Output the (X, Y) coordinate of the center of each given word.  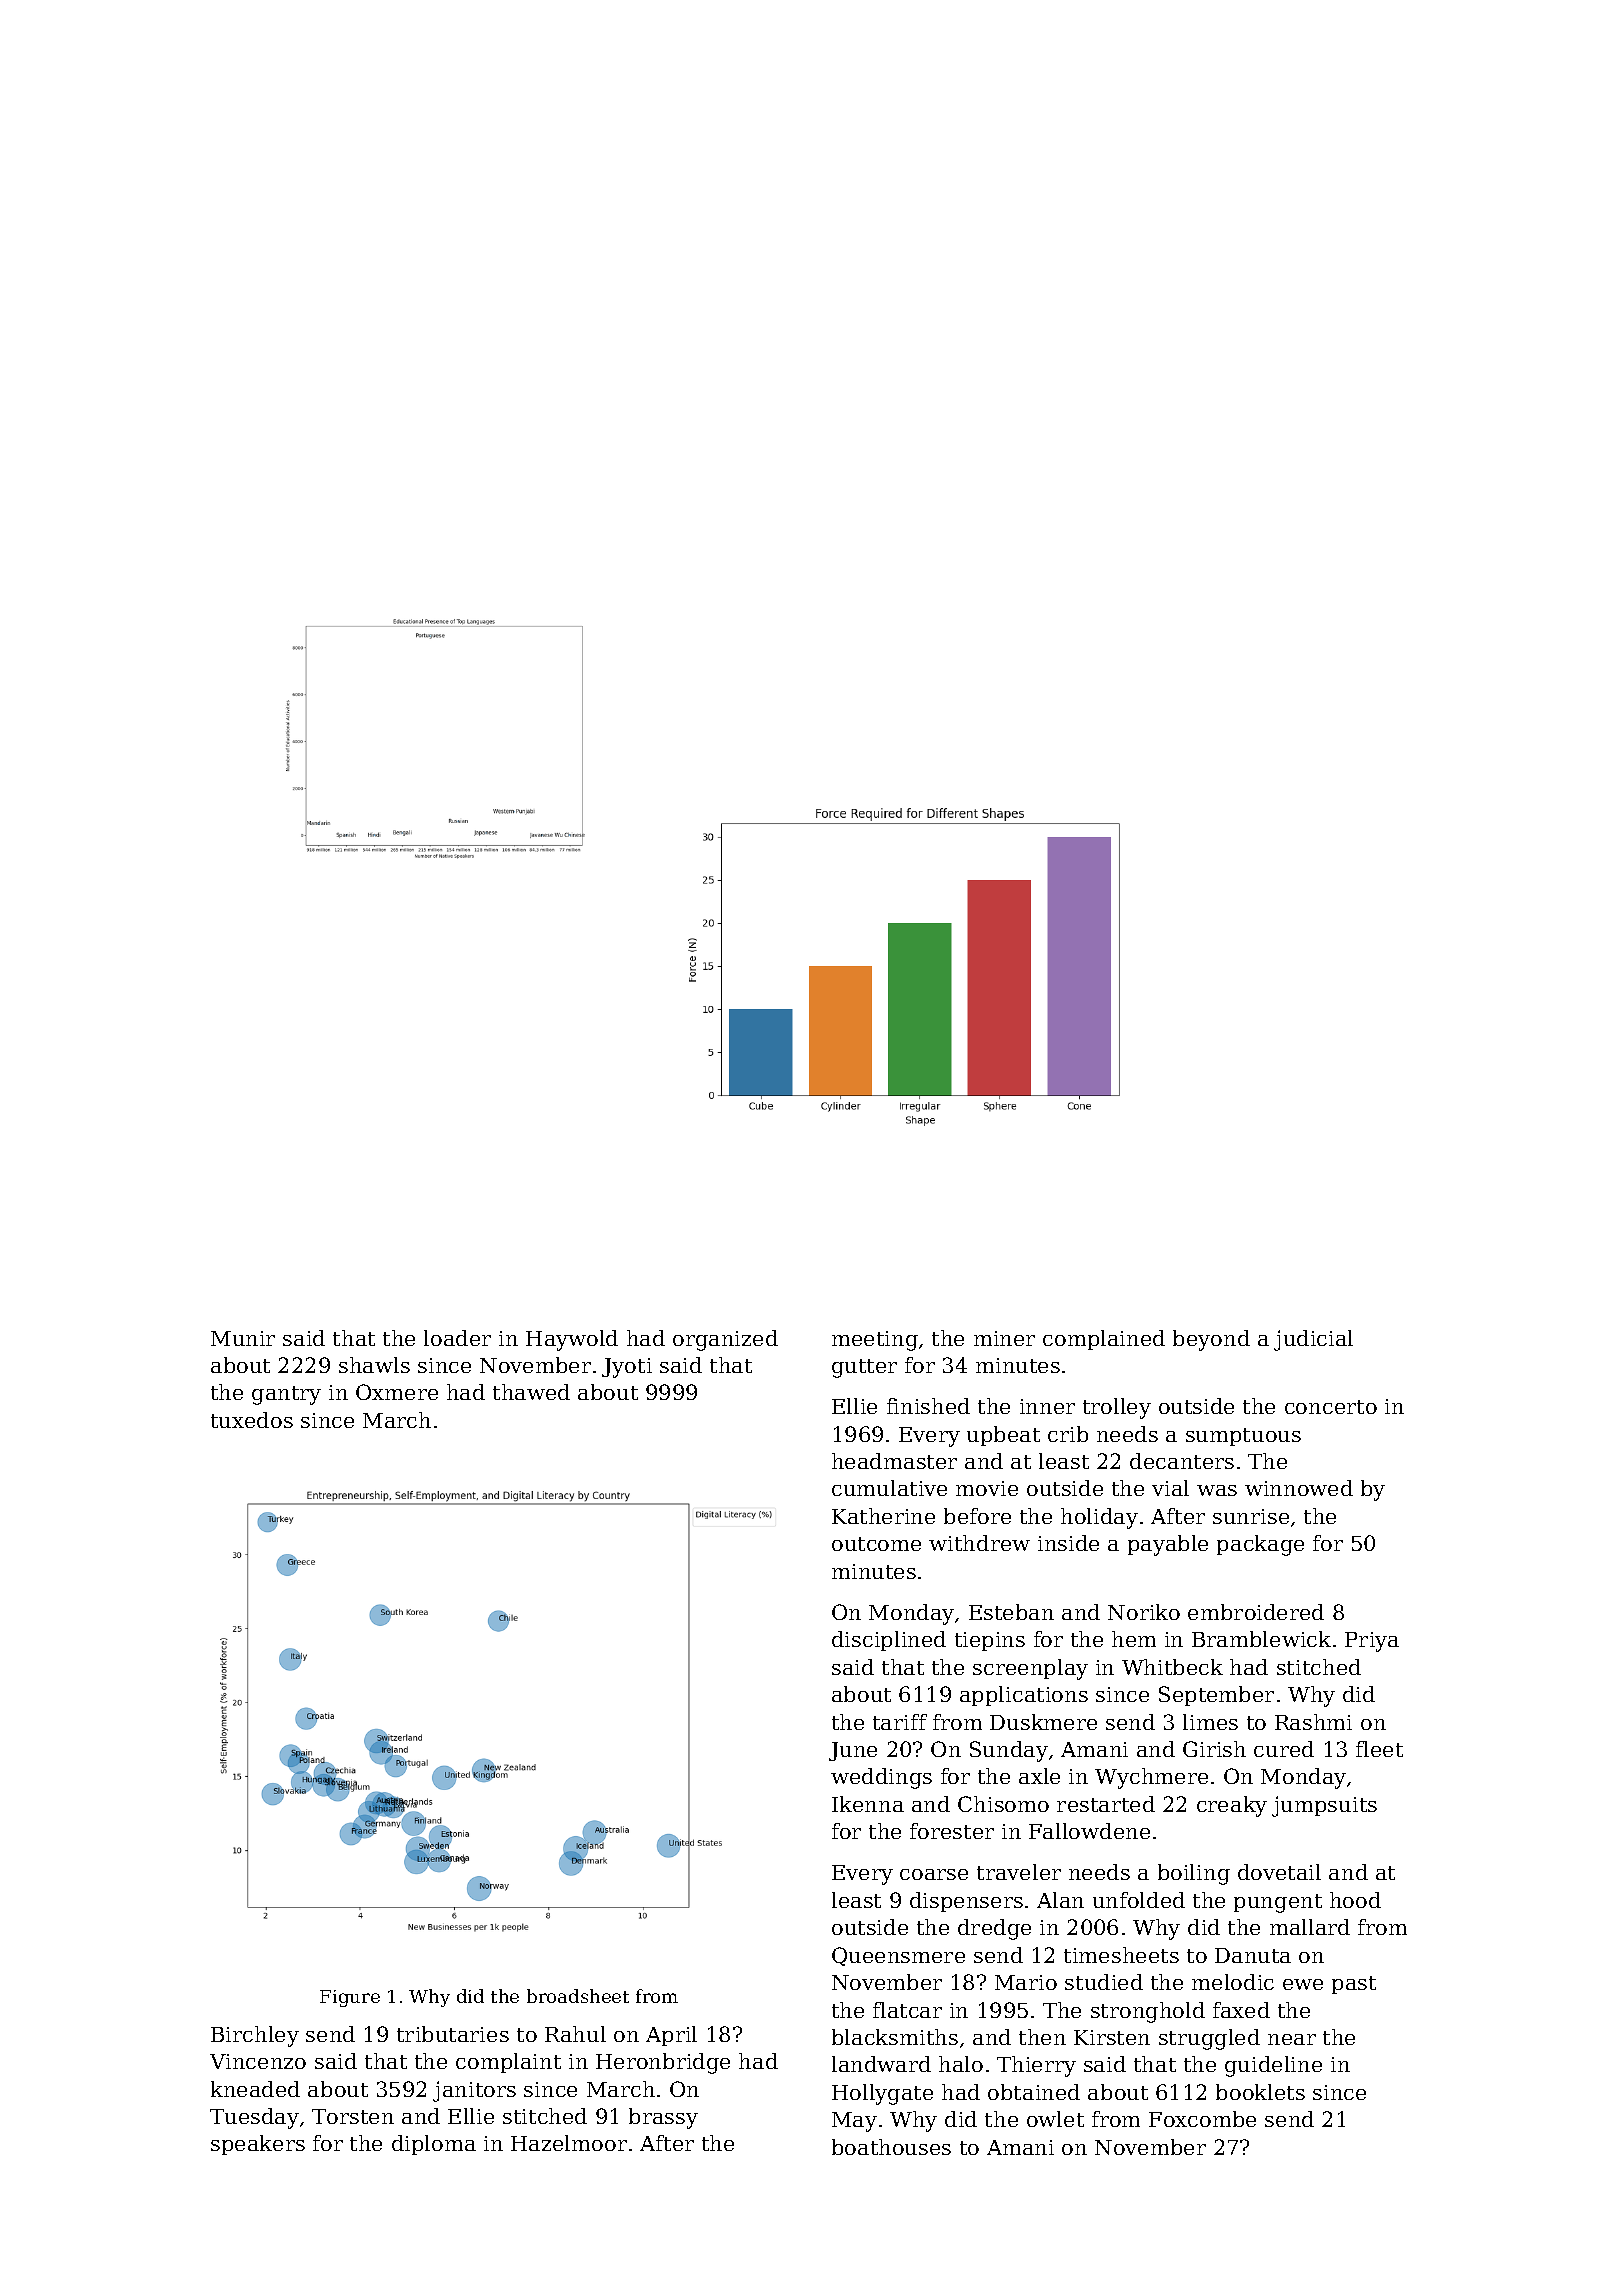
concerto (1331, 1407)
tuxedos (252, 1420)
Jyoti (627, 1368)
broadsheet (578, 1996)
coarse (934, 1874)
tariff (900, 1722)
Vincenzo (258, 2061)
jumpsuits (1324, 1806)
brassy (663, 2118)
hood (1355, 1900)
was (1217, 1490)
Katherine (883, 1516)
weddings (881, 1778)
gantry (286, 1395)
